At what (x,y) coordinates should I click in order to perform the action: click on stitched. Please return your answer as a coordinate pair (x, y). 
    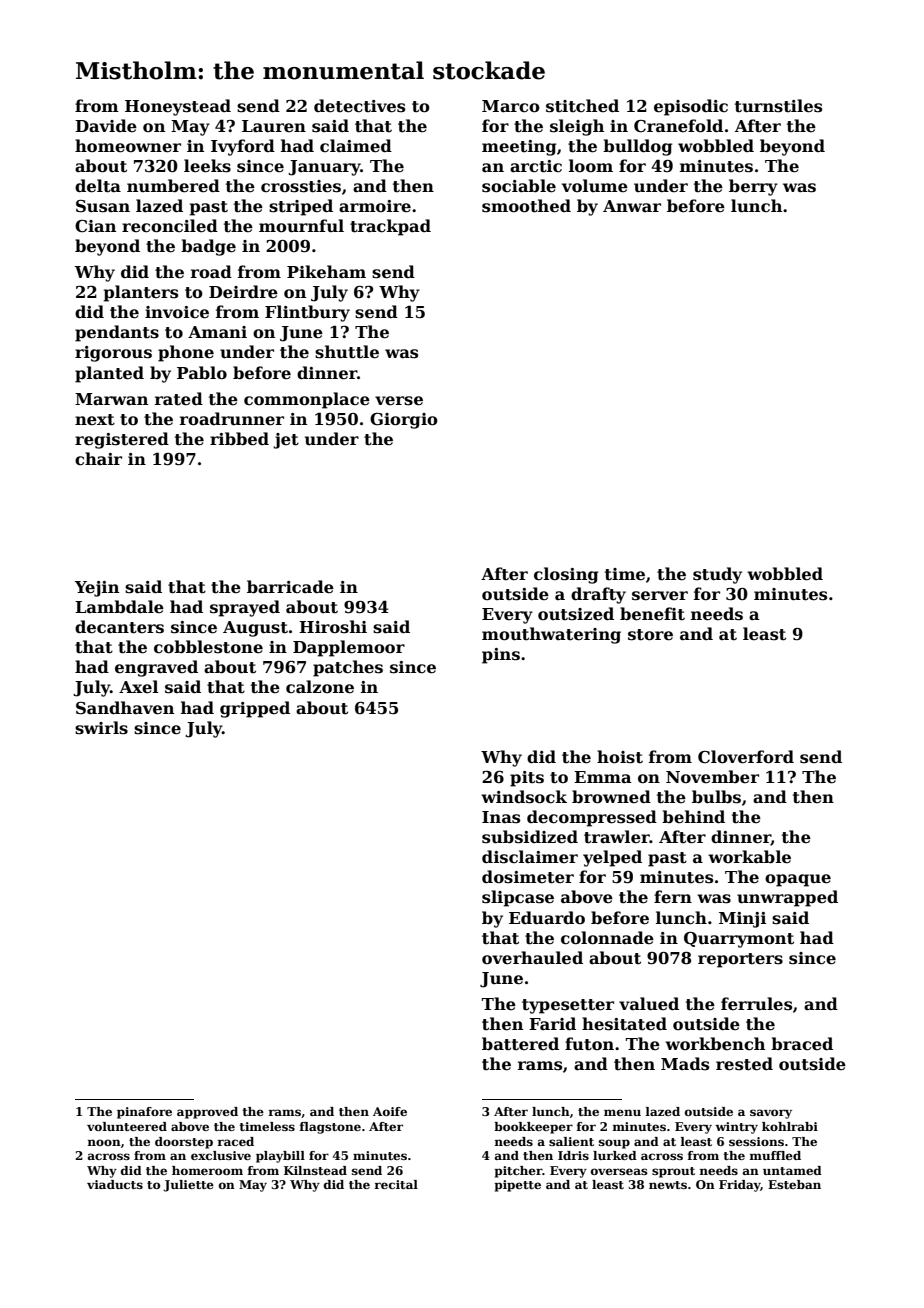
    Looking at the image, I should click on (582, 106).
